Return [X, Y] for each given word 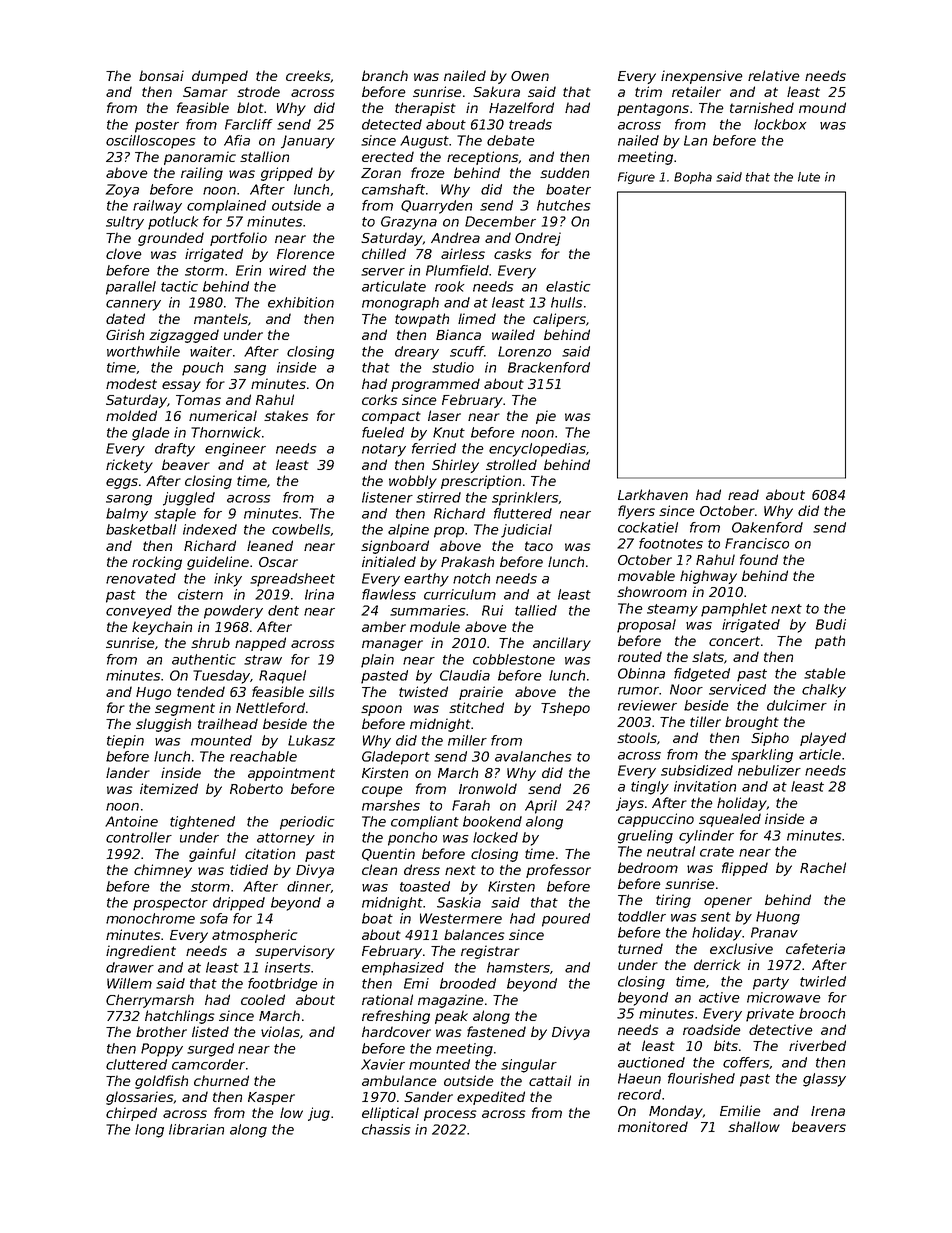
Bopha [693, 178]
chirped [131, 1114]
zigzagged [184, 336]
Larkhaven [653, 494]
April [541, 807]
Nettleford [270, 707]
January [308, 142]
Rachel [823, 867]
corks [380, 399]
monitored [653, 1126]
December [500, 221]
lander [128, 772]
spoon [381, 710]
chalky [824, 691]
